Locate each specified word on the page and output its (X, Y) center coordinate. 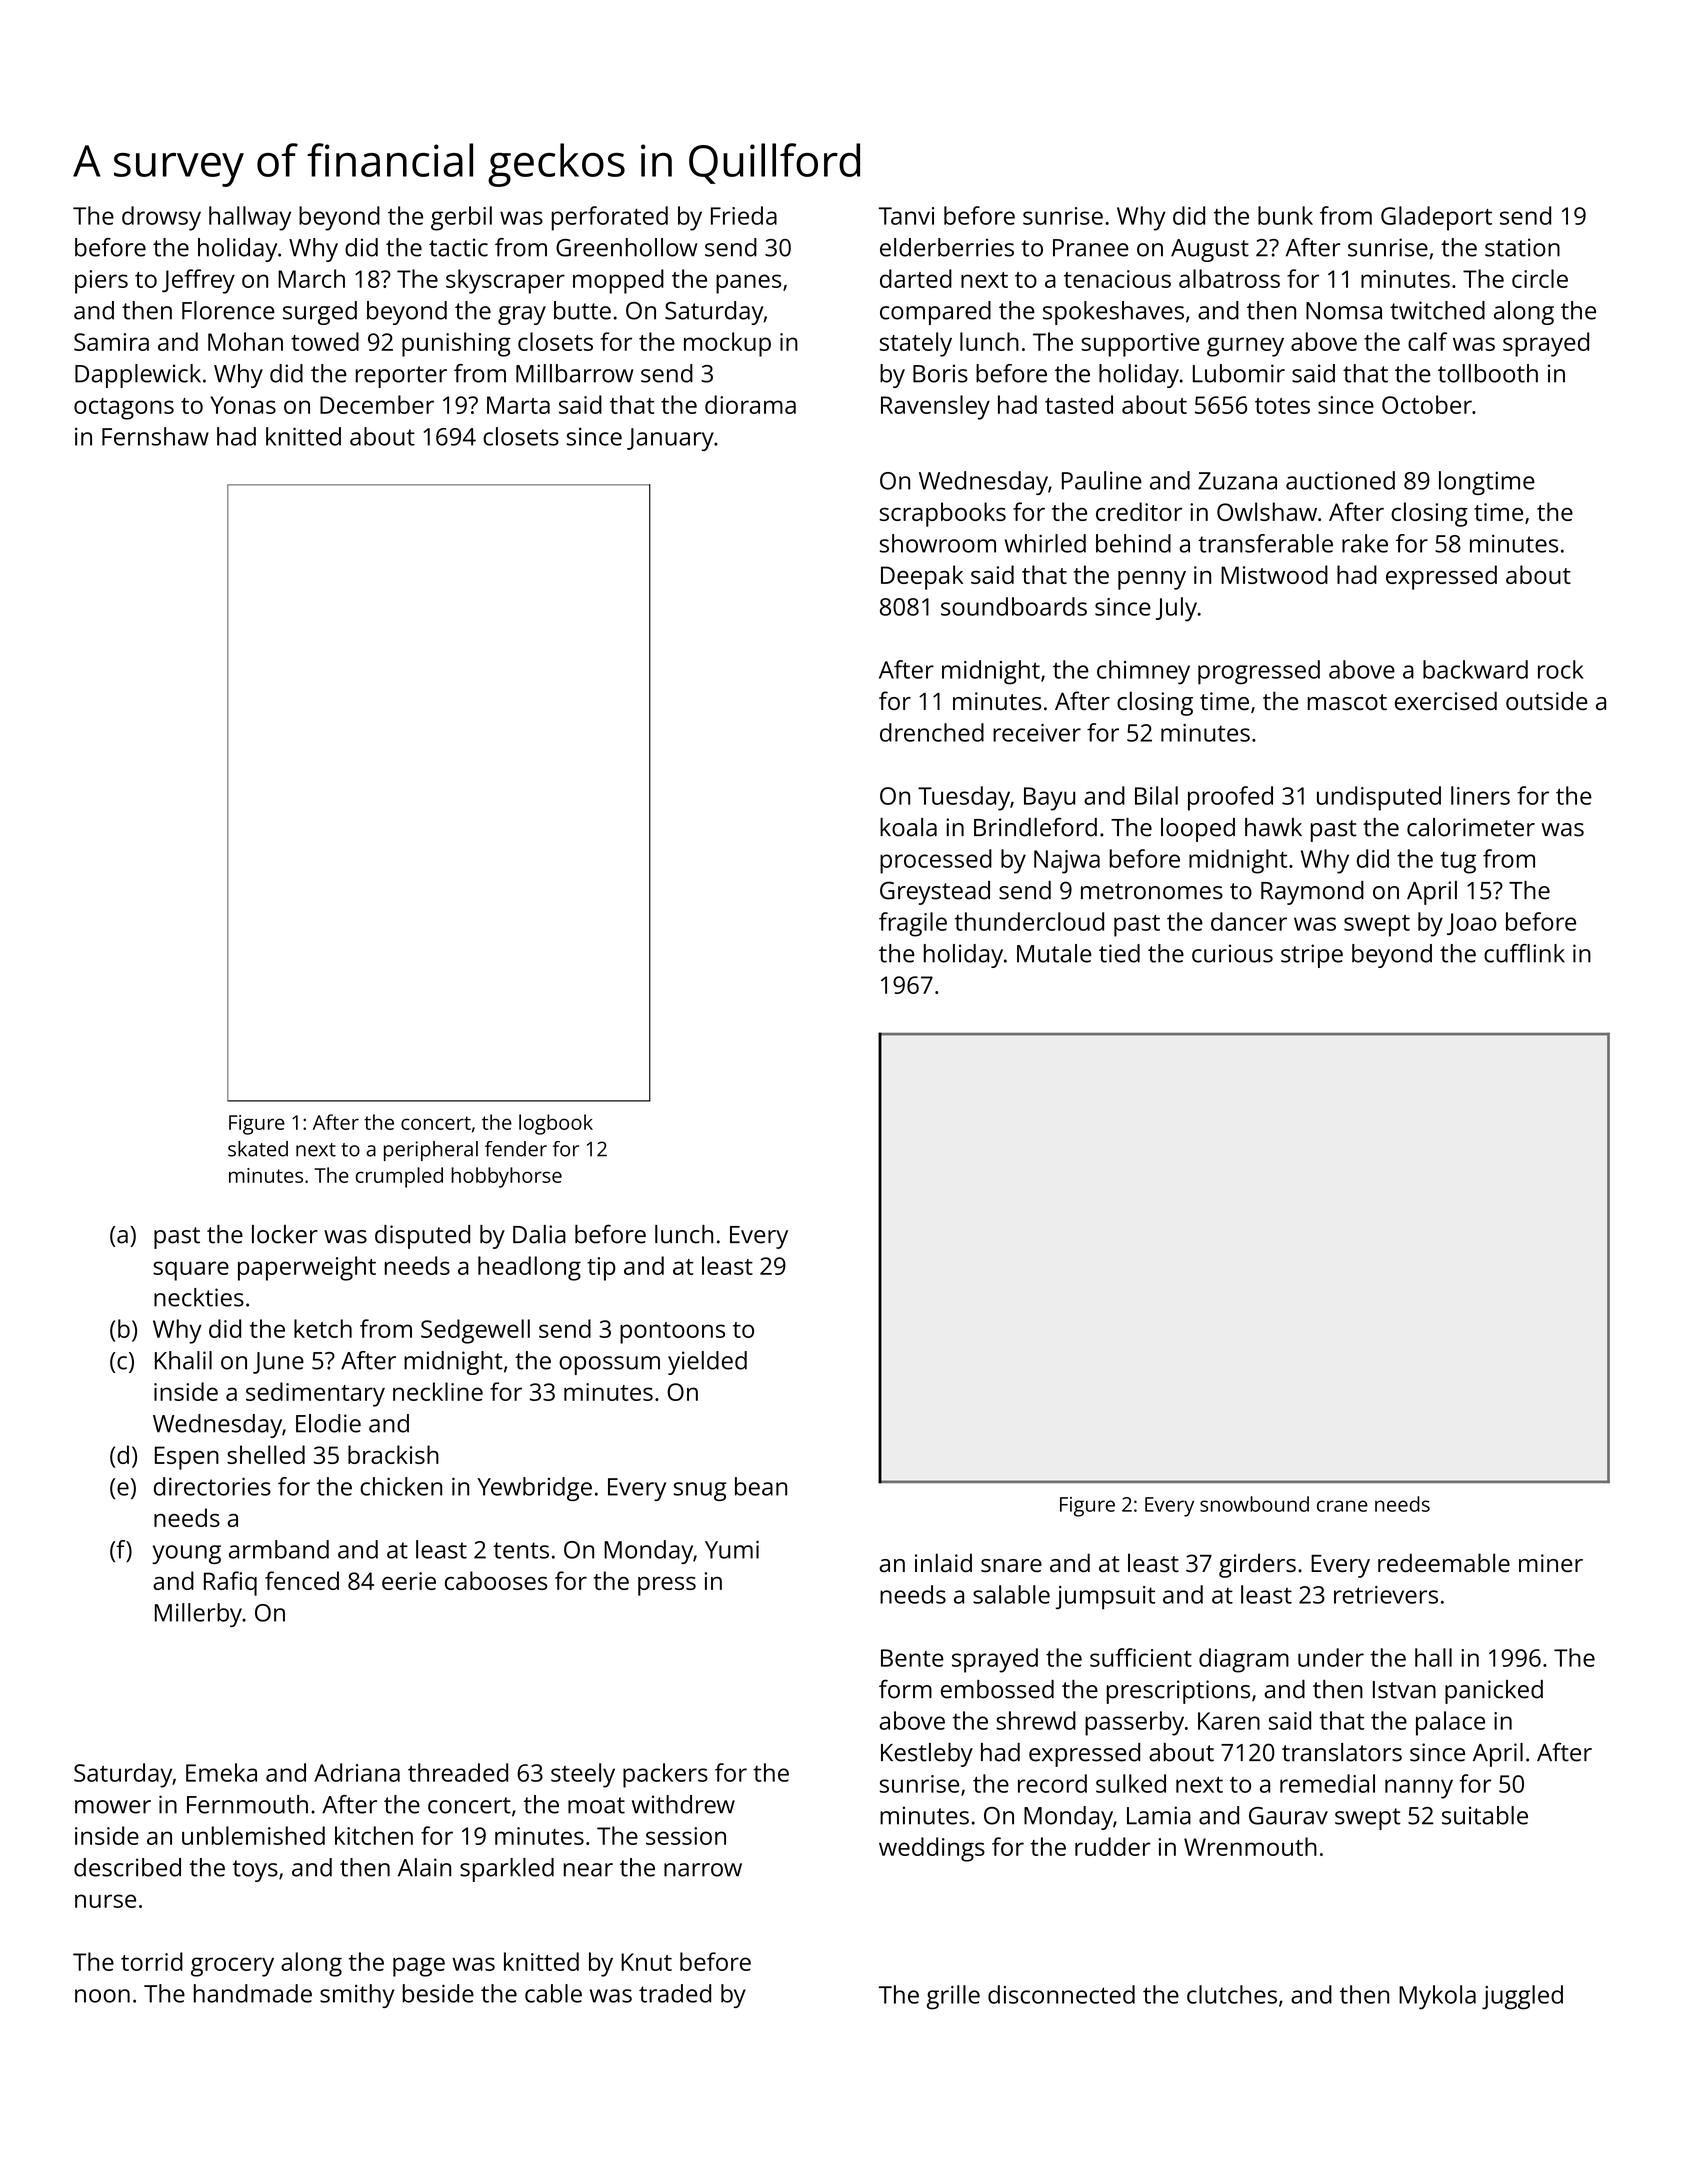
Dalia (539, 1234)
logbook (556, 1124)
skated (258, 1149)
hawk (1273, 827)
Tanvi (906, 216)
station (1522, 247)
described (127, 1867)
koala (908, 827)
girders (1257, 1565)
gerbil (461, 218)
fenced (302, 1580)
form (905, 1689)
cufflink (1524, 953)
